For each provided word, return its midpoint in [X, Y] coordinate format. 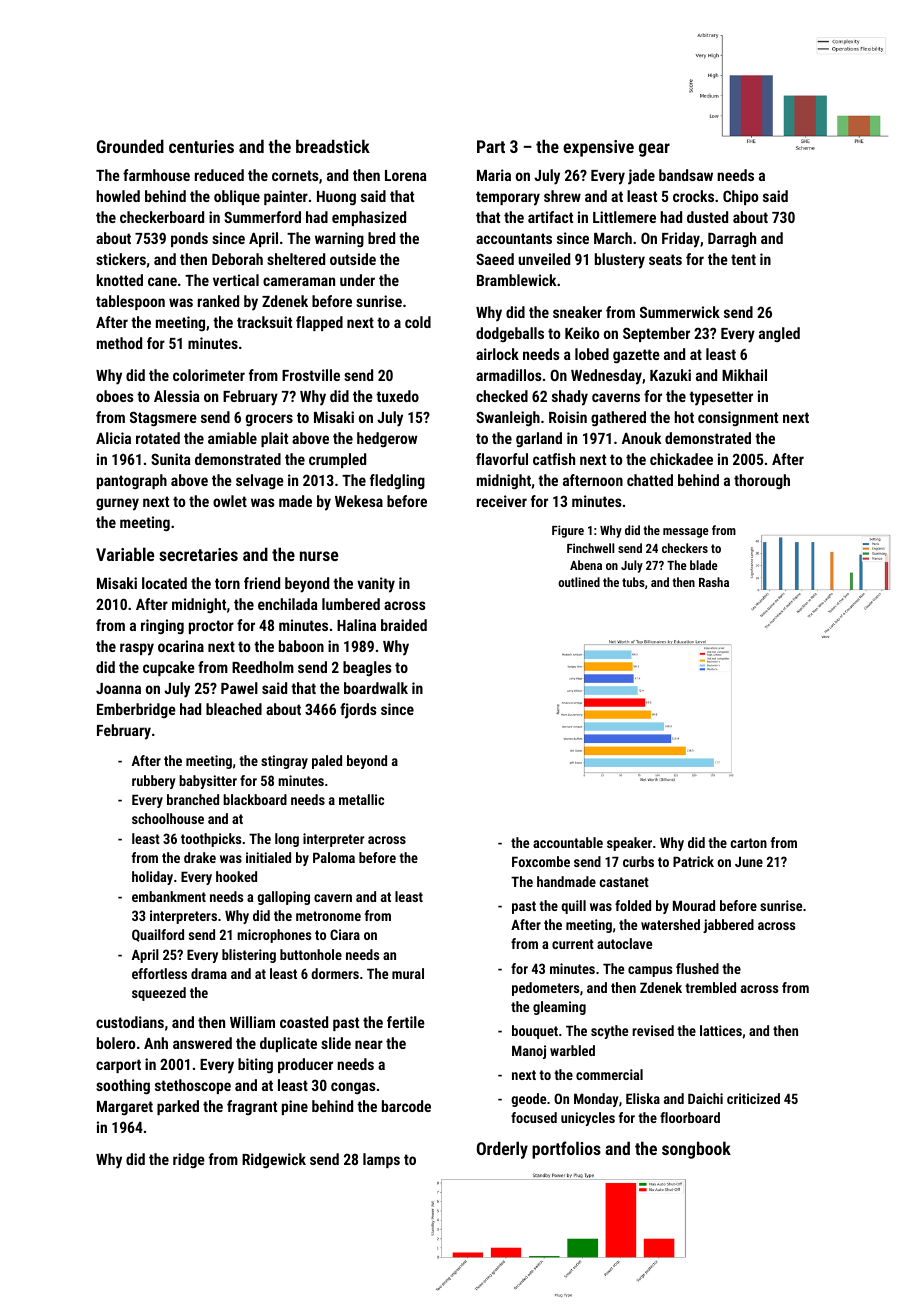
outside [353, 259]
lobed [592, 354]
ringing [162, 626]
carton [749, 843]
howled [118, 196]
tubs [633, 582]
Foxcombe [541, 861]
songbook [696, 1150]
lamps [381, 1160]
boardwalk [376, 688]
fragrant [252, 1107]
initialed [268, 857]
